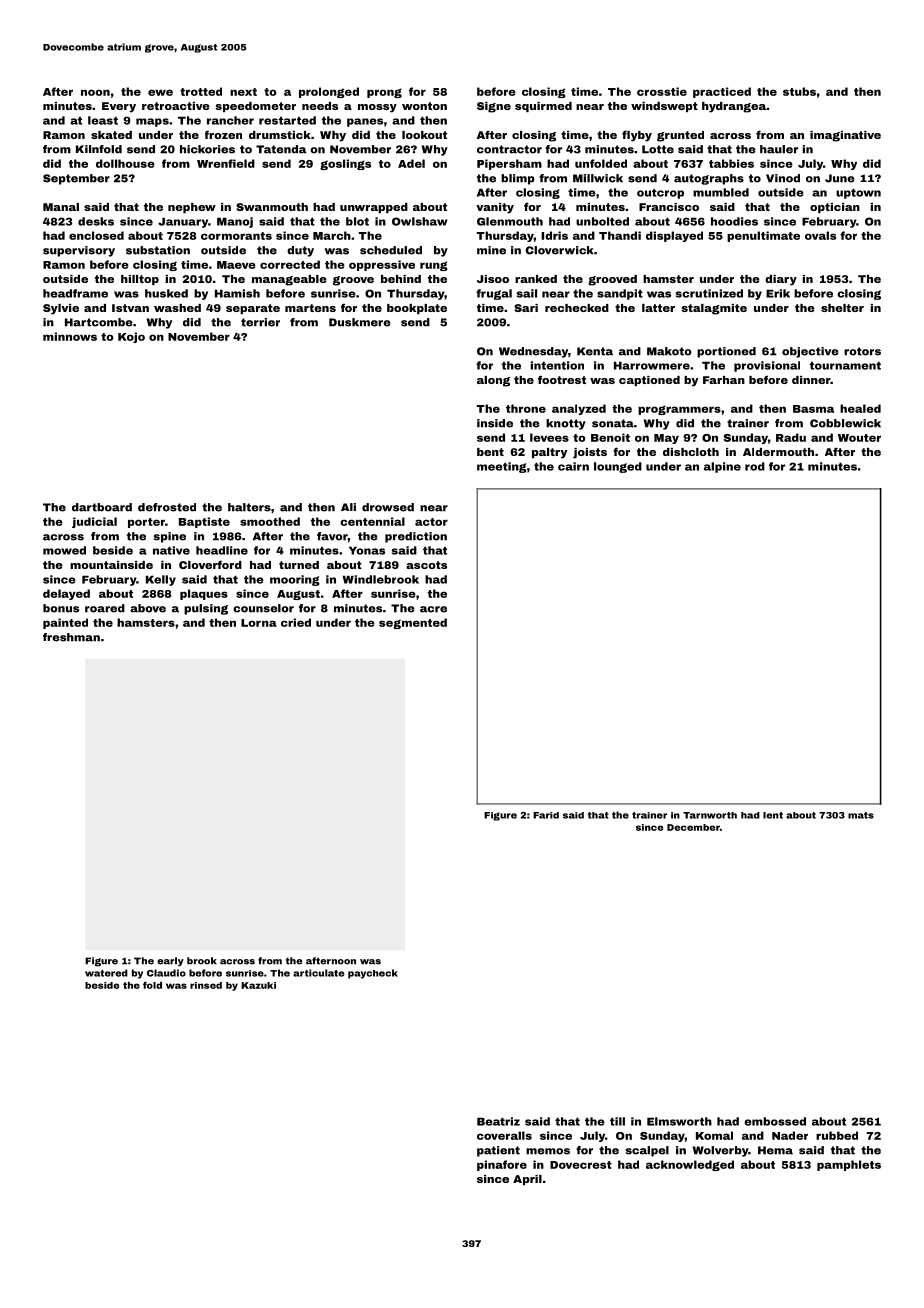 This document has width=924, height=1308. Describe the element at coordinates (502, 1165) in the document. I see `pinafore` at that location.
